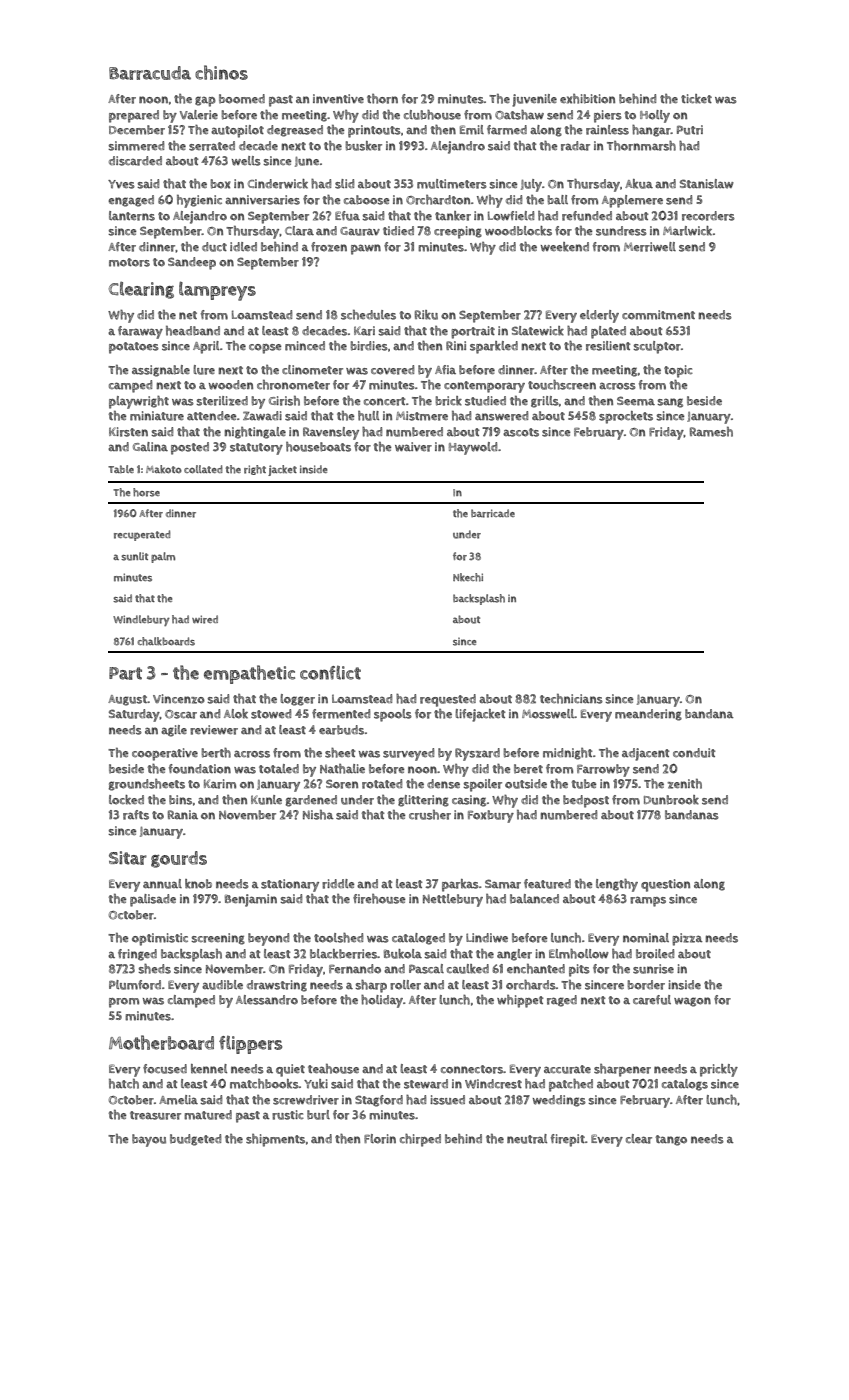 The image size is (849, 1400). What do you see at coordinates (678, 371) in the screenshot?
I see `topic` at bounding box center [678, 371].
